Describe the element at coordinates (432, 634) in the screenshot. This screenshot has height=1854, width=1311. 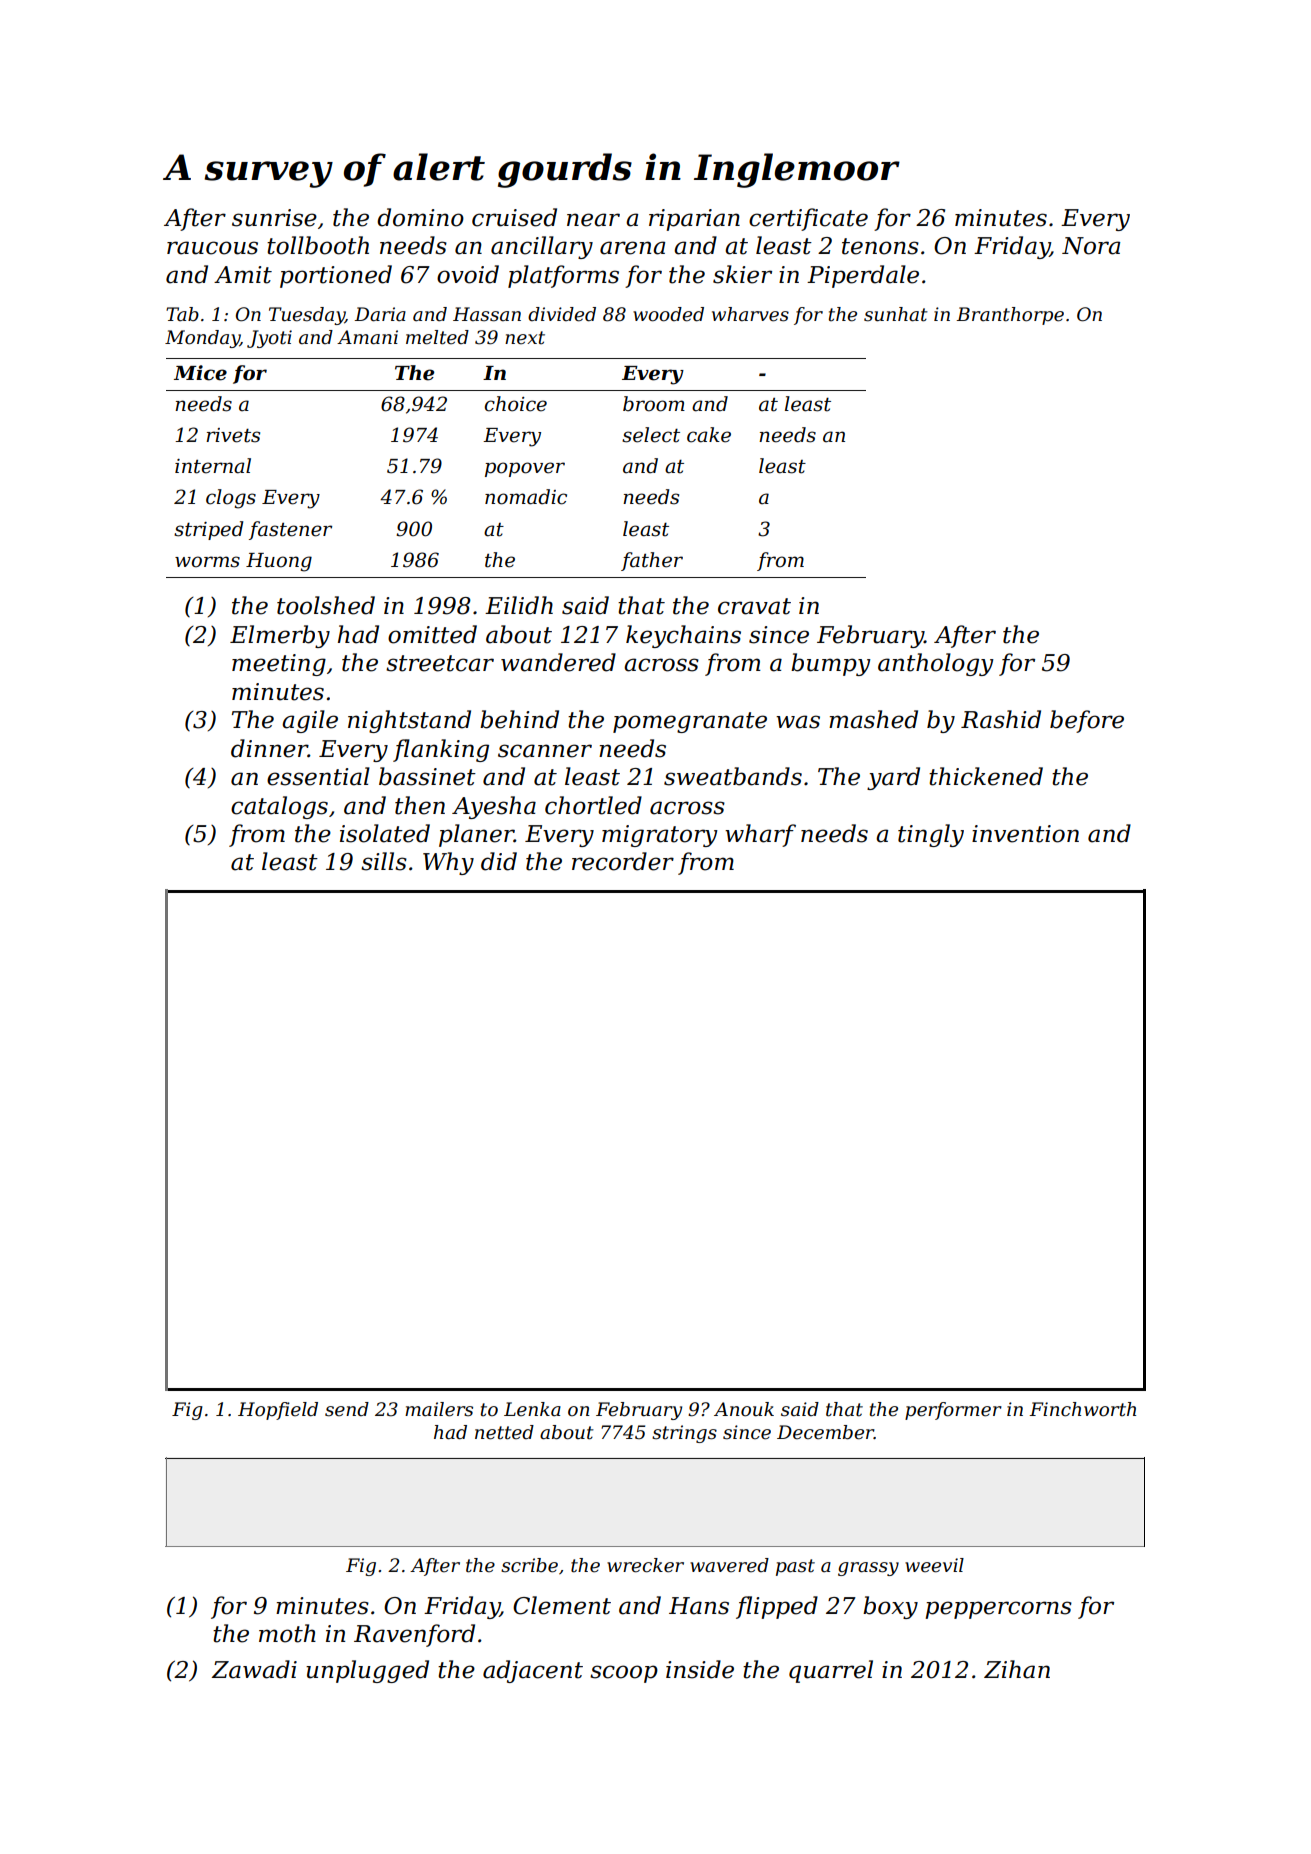
I see `omitted` at that location.
